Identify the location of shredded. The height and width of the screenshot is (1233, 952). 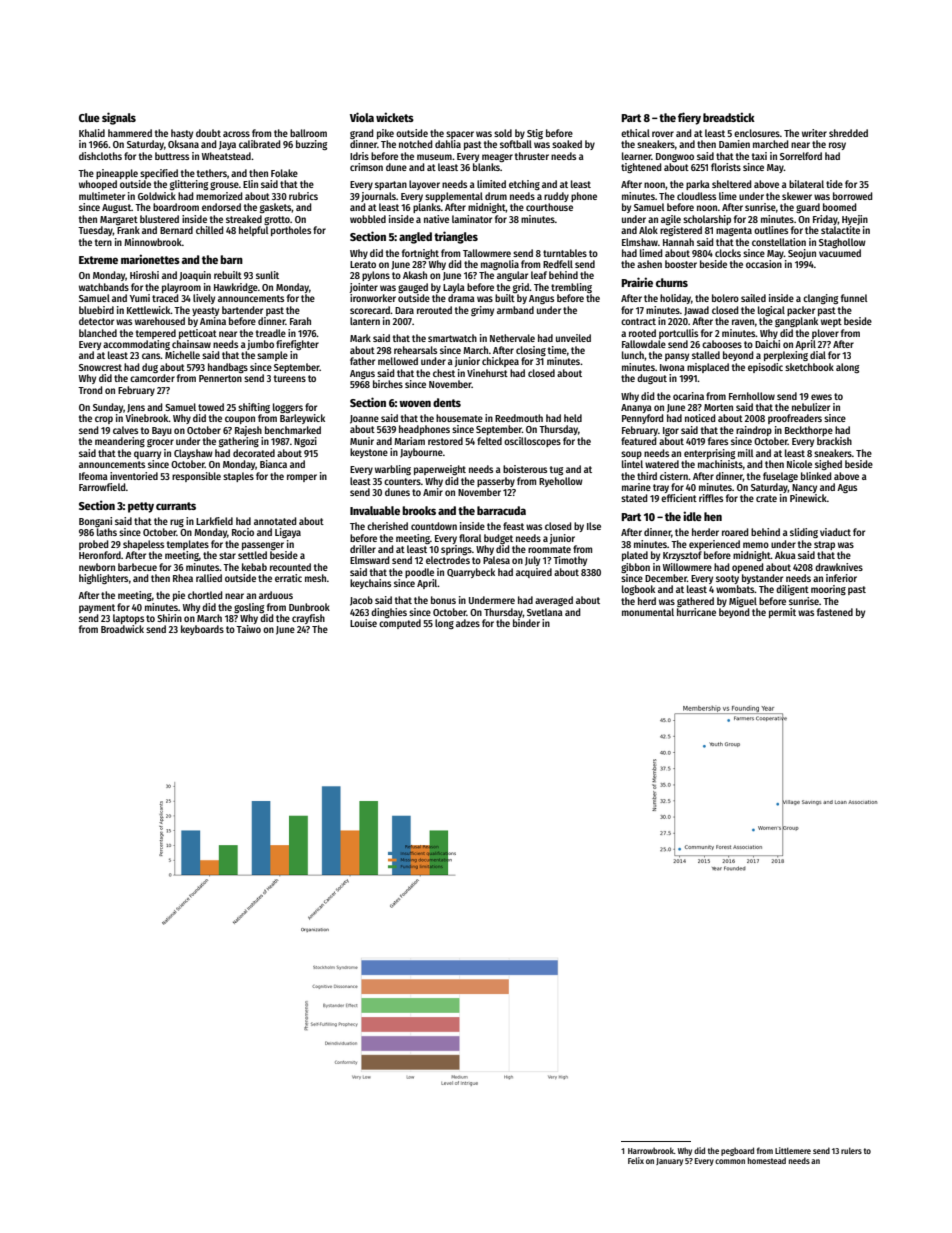
(848, 133).
